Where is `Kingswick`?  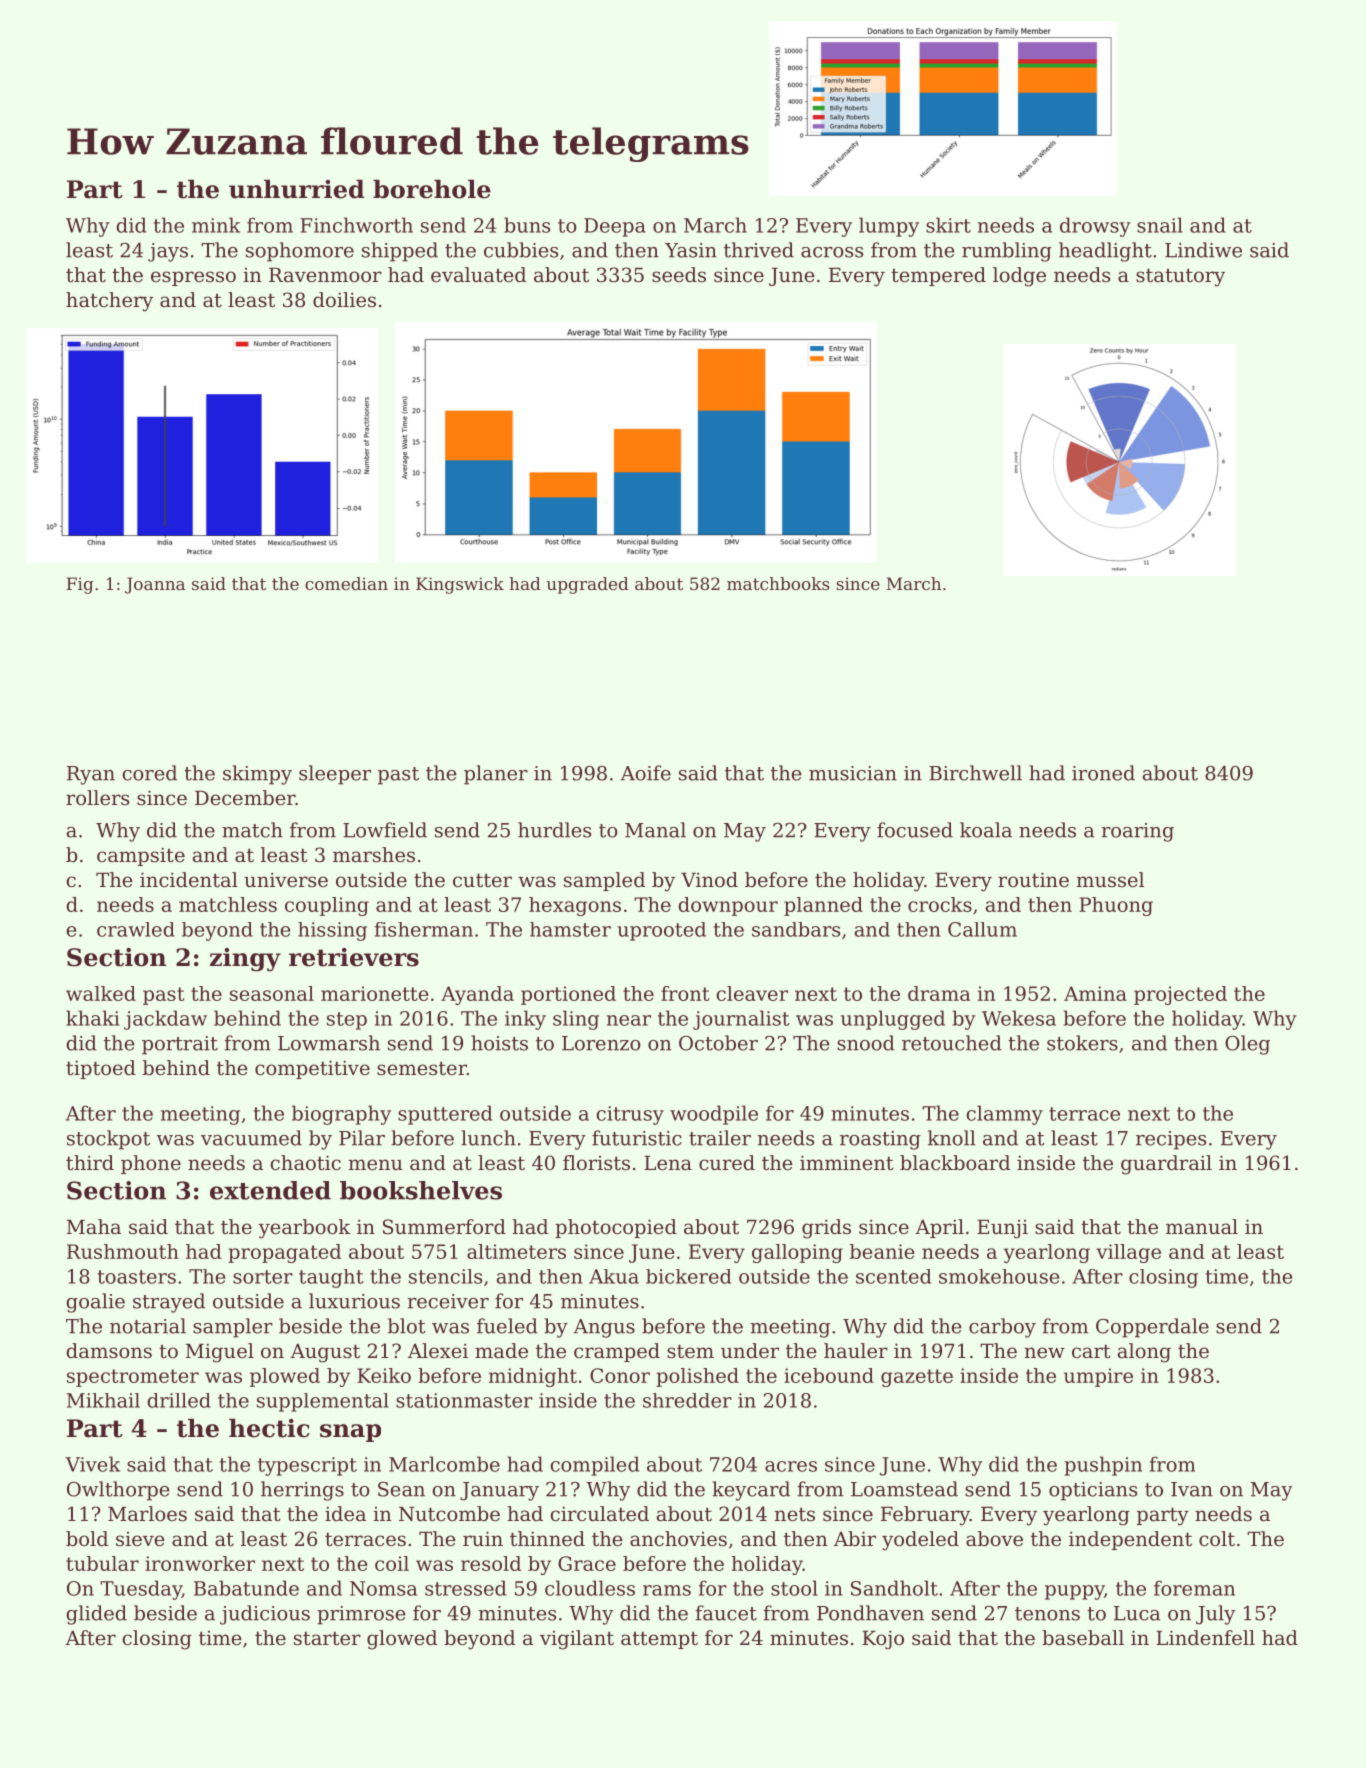 Kingswick is located at coordinates (460, 585).
